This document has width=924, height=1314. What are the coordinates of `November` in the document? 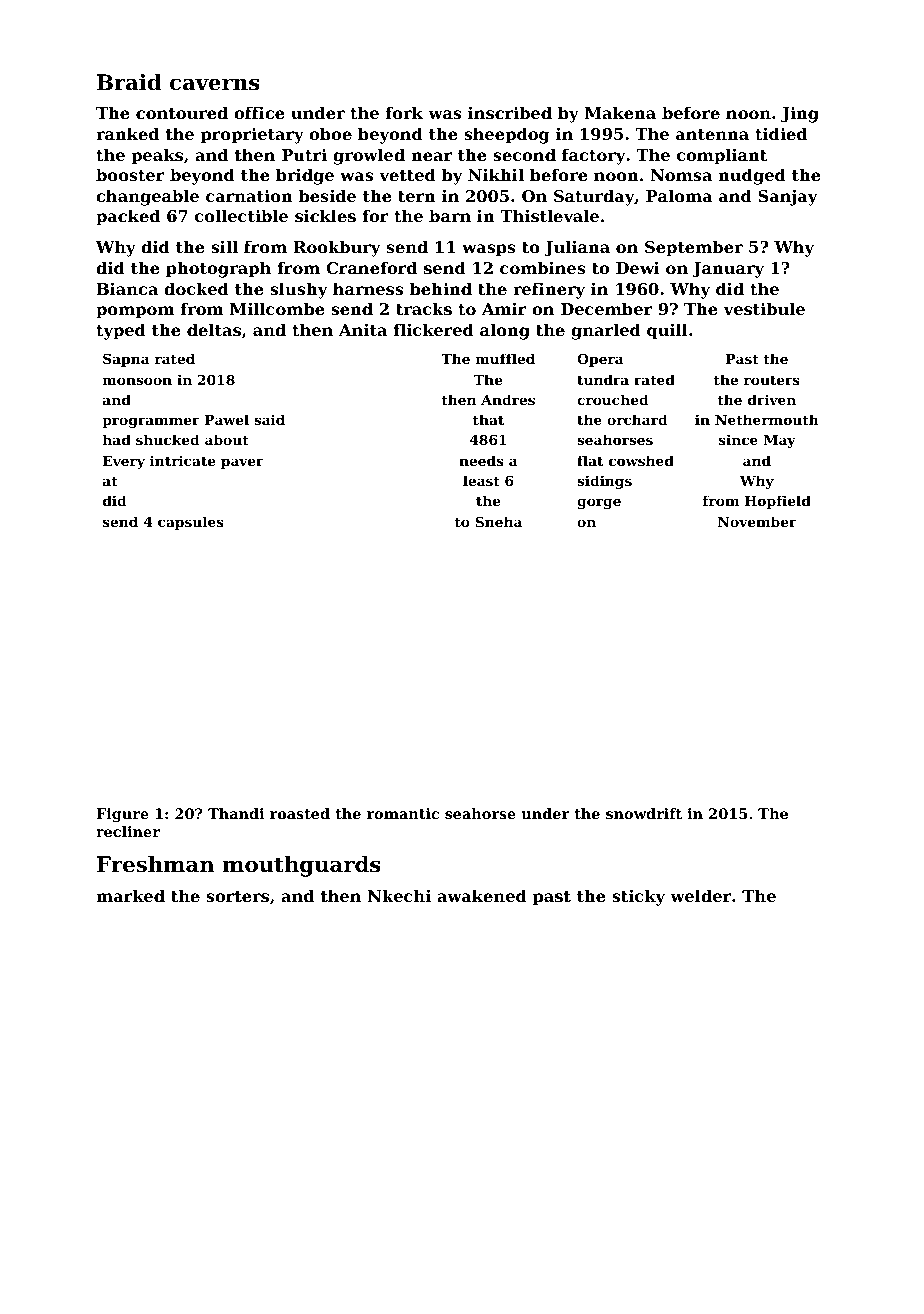 It's located at (757, 521).
